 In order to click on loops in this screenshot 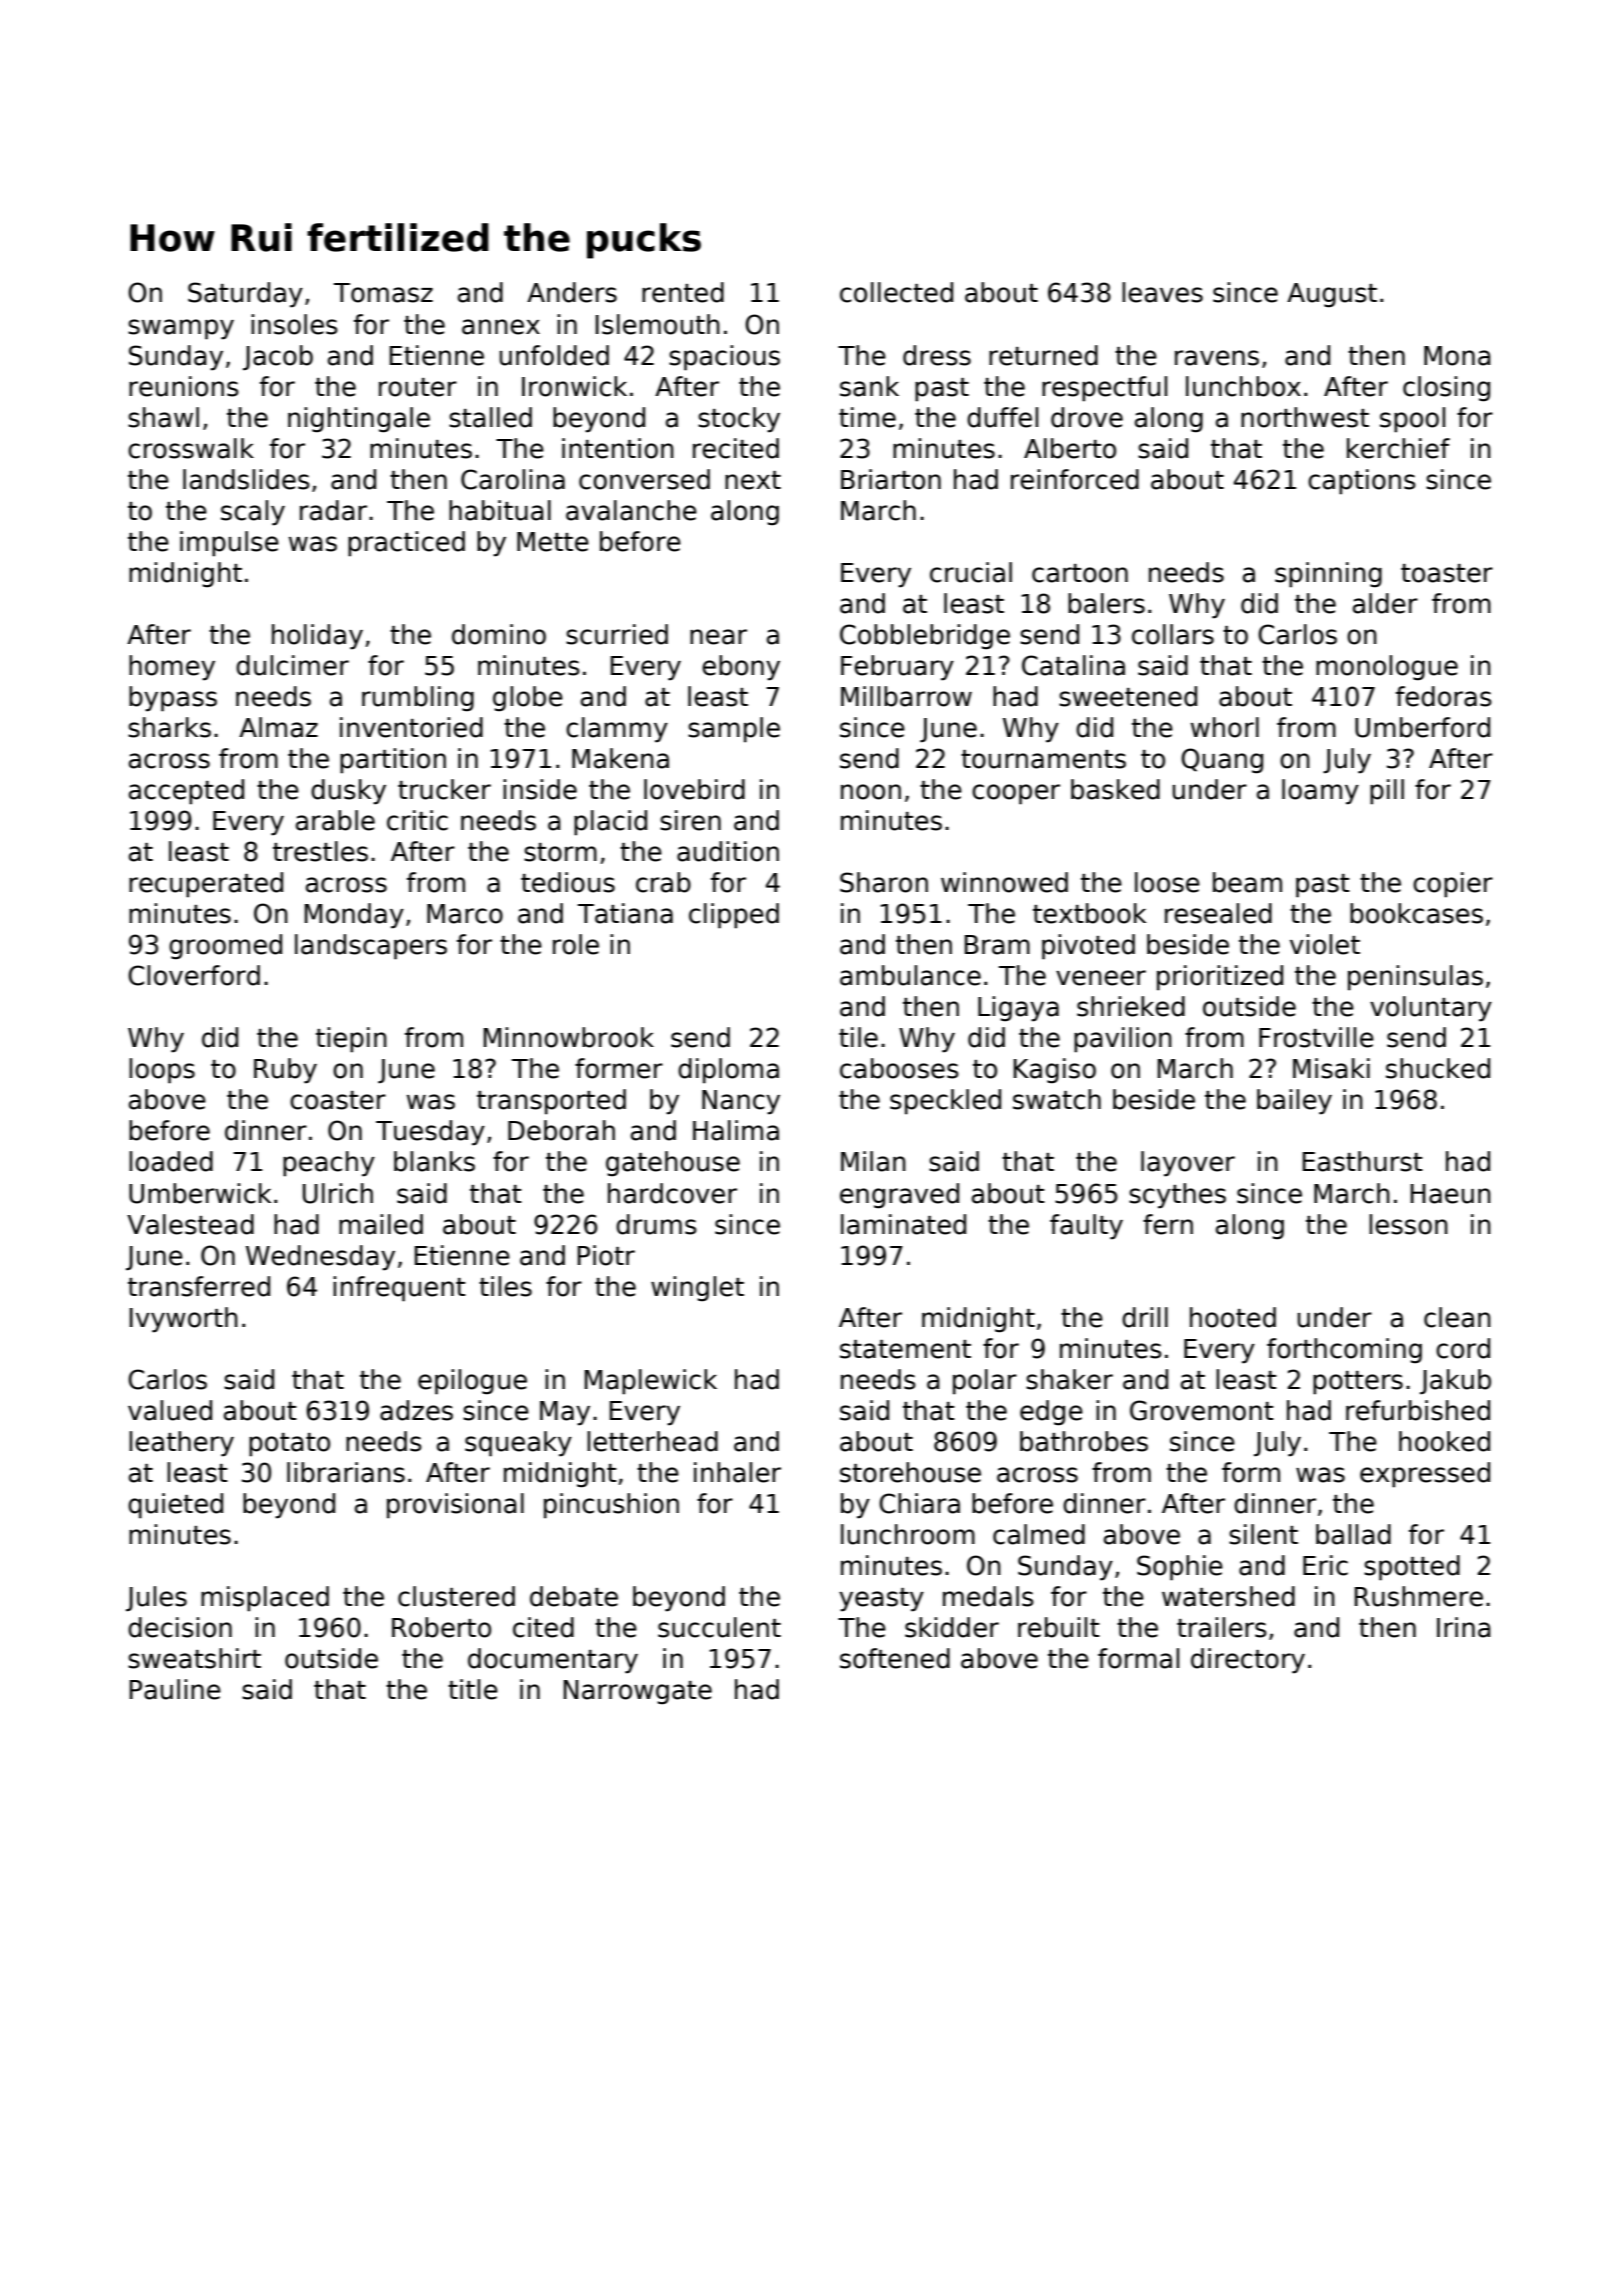, I will do `click(162, 1071)`.
